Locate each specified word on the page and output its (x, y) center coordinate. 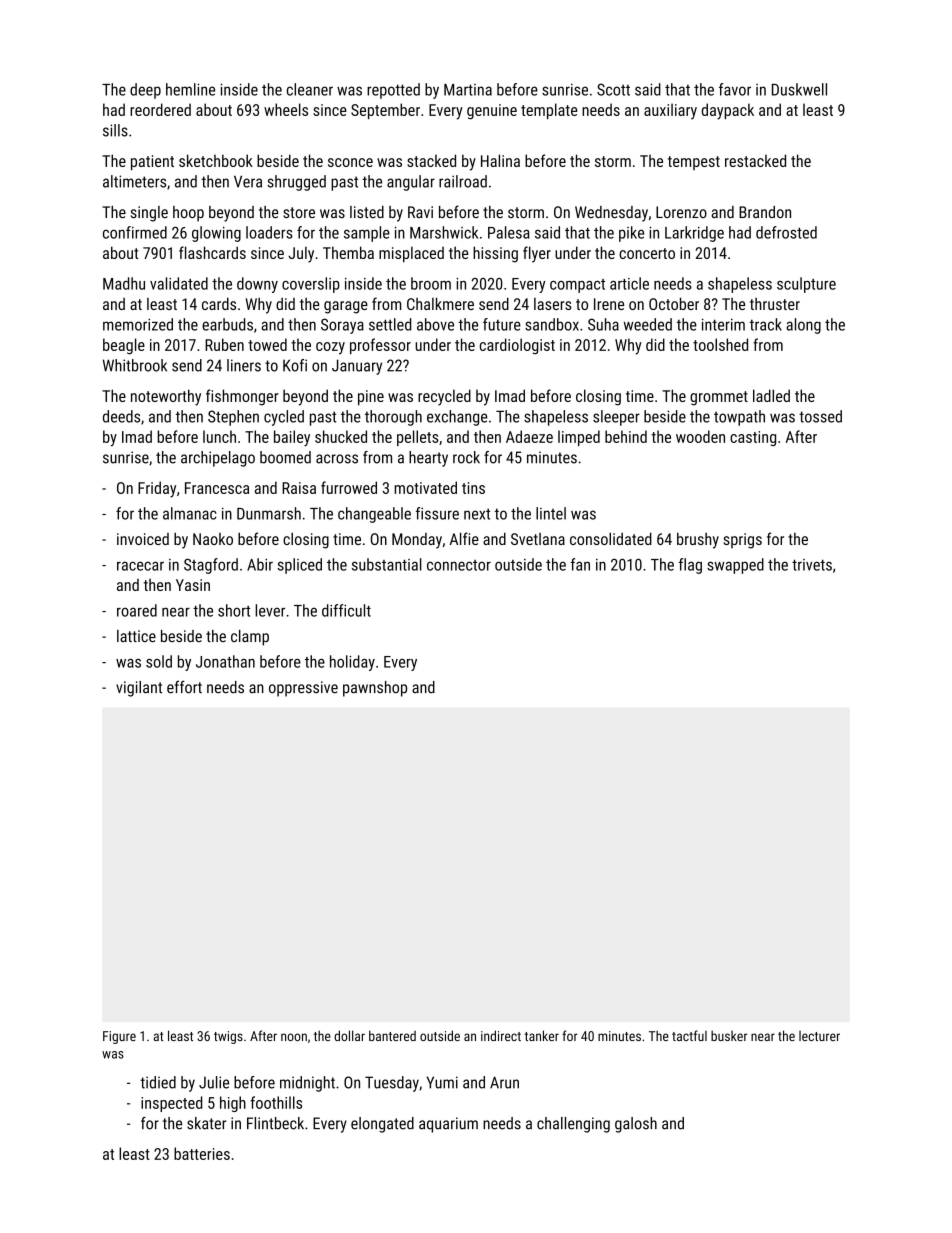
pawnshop (375, 689)
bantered (392, 1035)
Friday (157, 489)
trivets (812, 565)
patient (152, 163)
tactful (689, 1035)
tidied (158, 1082)
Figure (119, 1037)
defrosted (786, 232)
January (357, 367)
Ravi (420, 212)
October (674, 303)
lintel (551, 513)
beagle (124, 346)
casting (753, 438)
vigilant (139, 689)
